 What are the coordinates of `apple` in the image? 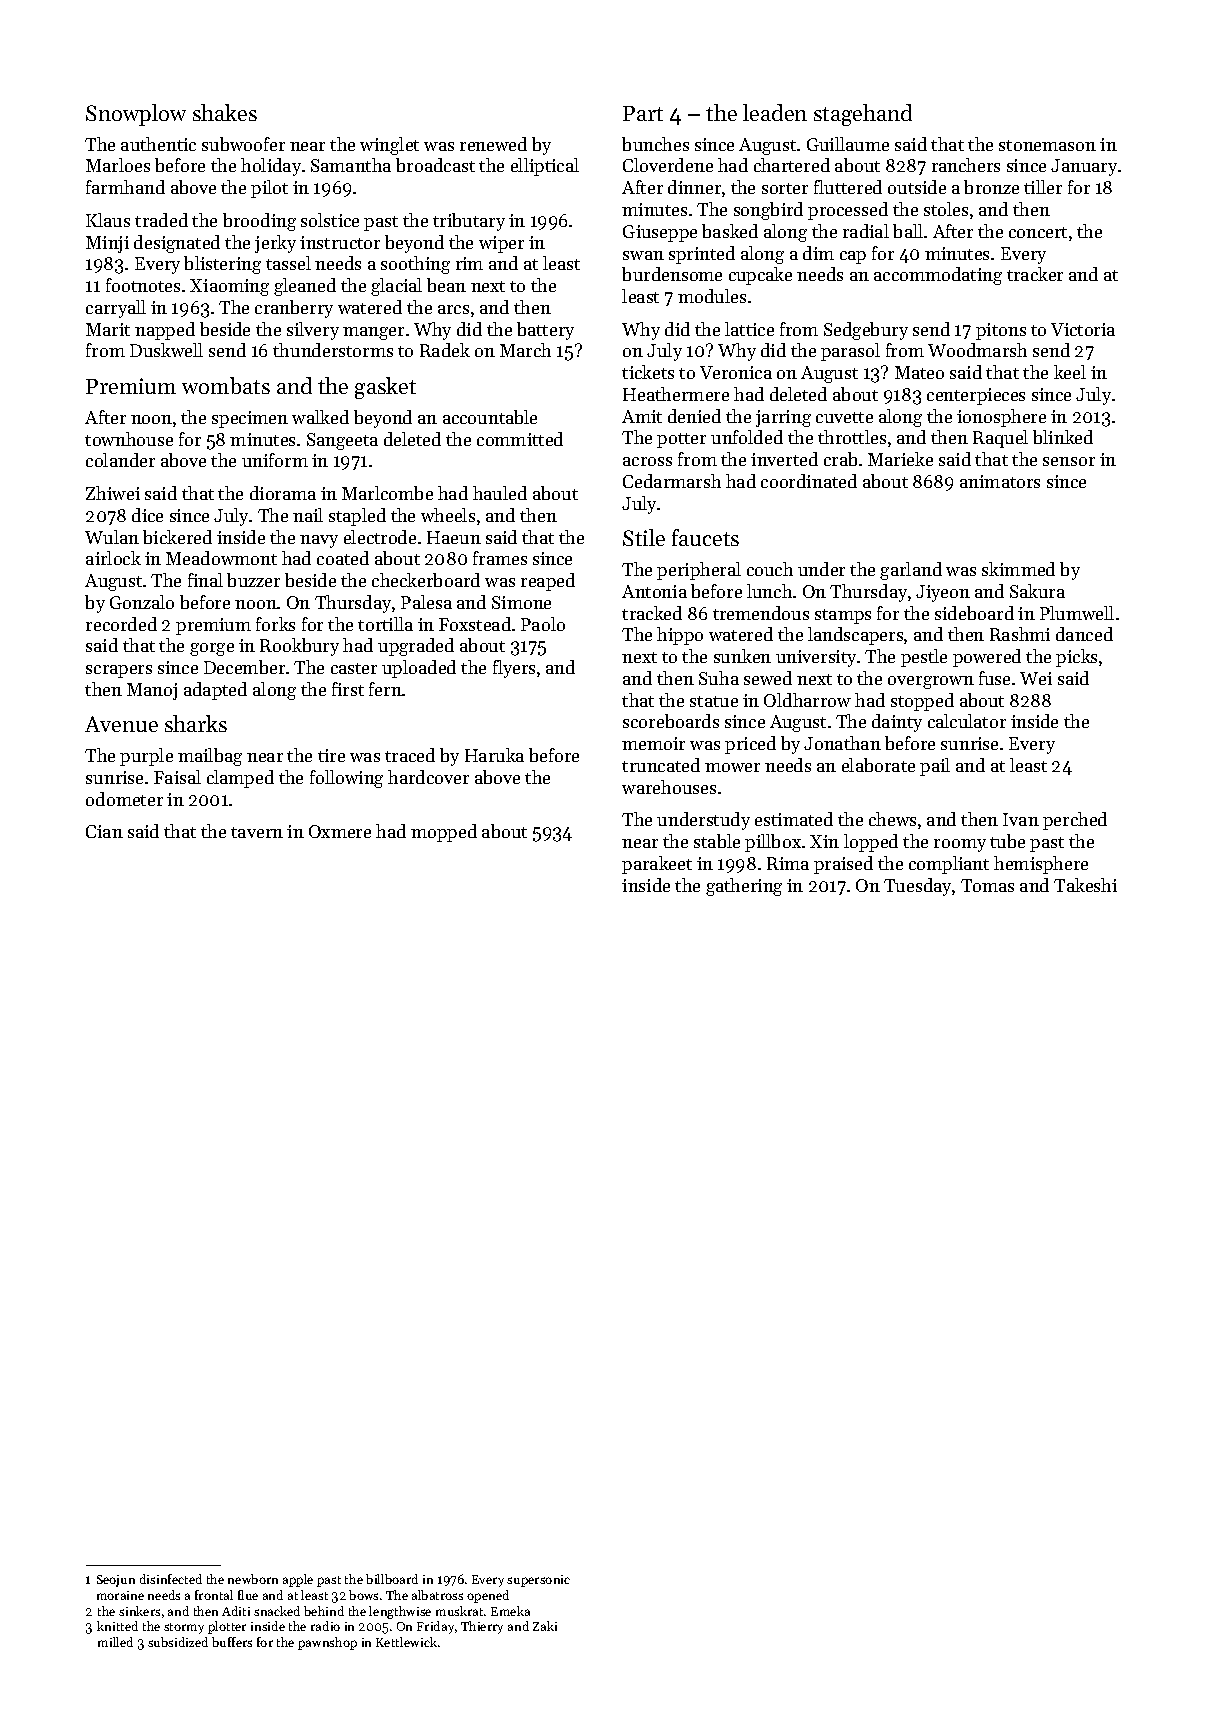 It's located at (298, 1580).
